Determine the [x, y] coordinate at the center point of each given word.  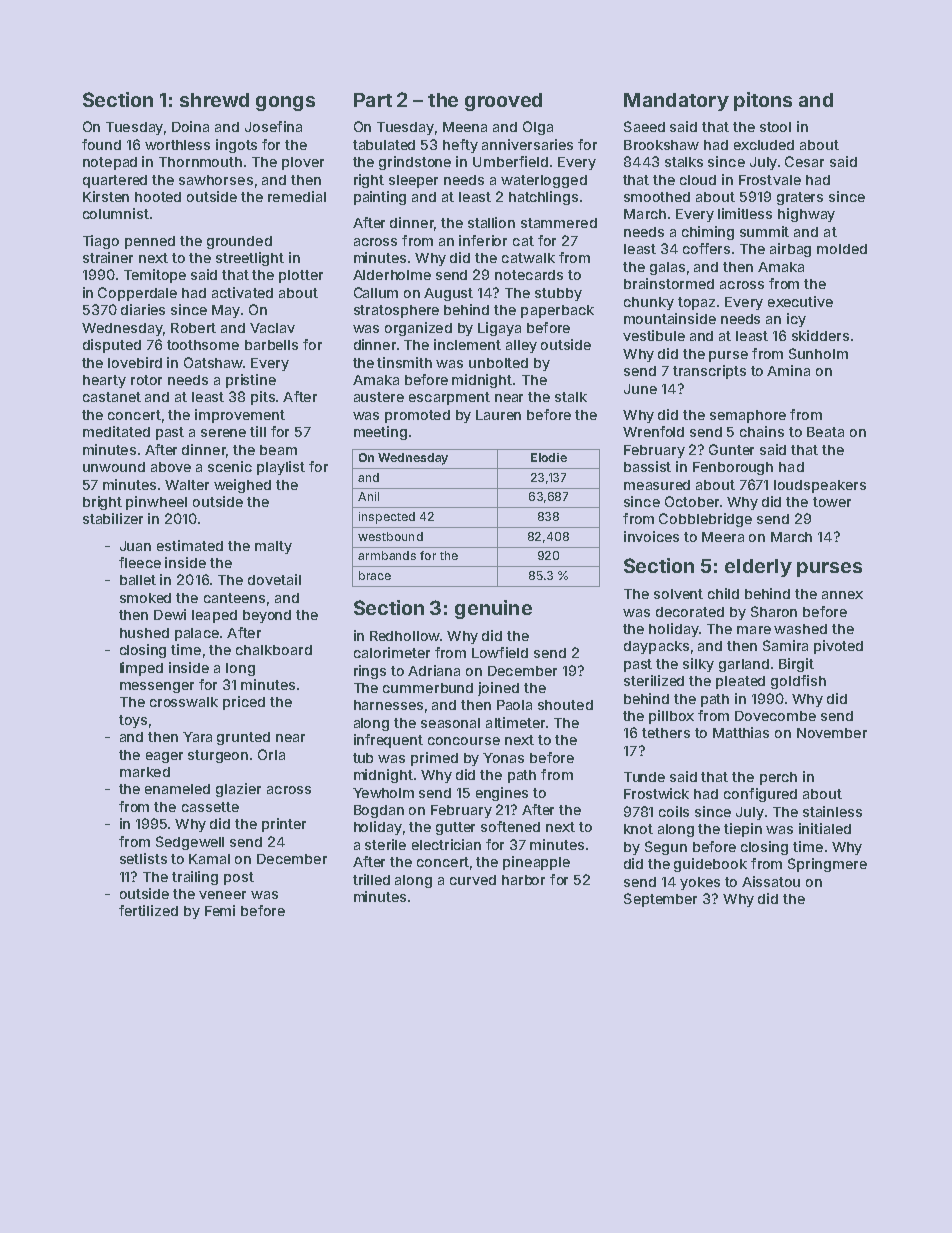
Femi [220, 910]
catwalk [528, 258]
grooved [503, 102]
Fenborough [733, 468]
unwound [114, 467]
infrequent [388, 741]
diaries [143, 309]
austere [379, 397]
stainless [832, 811]
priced [244, 703]
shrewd [214, 100]
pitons [763, 101]
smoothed [657, 197]
